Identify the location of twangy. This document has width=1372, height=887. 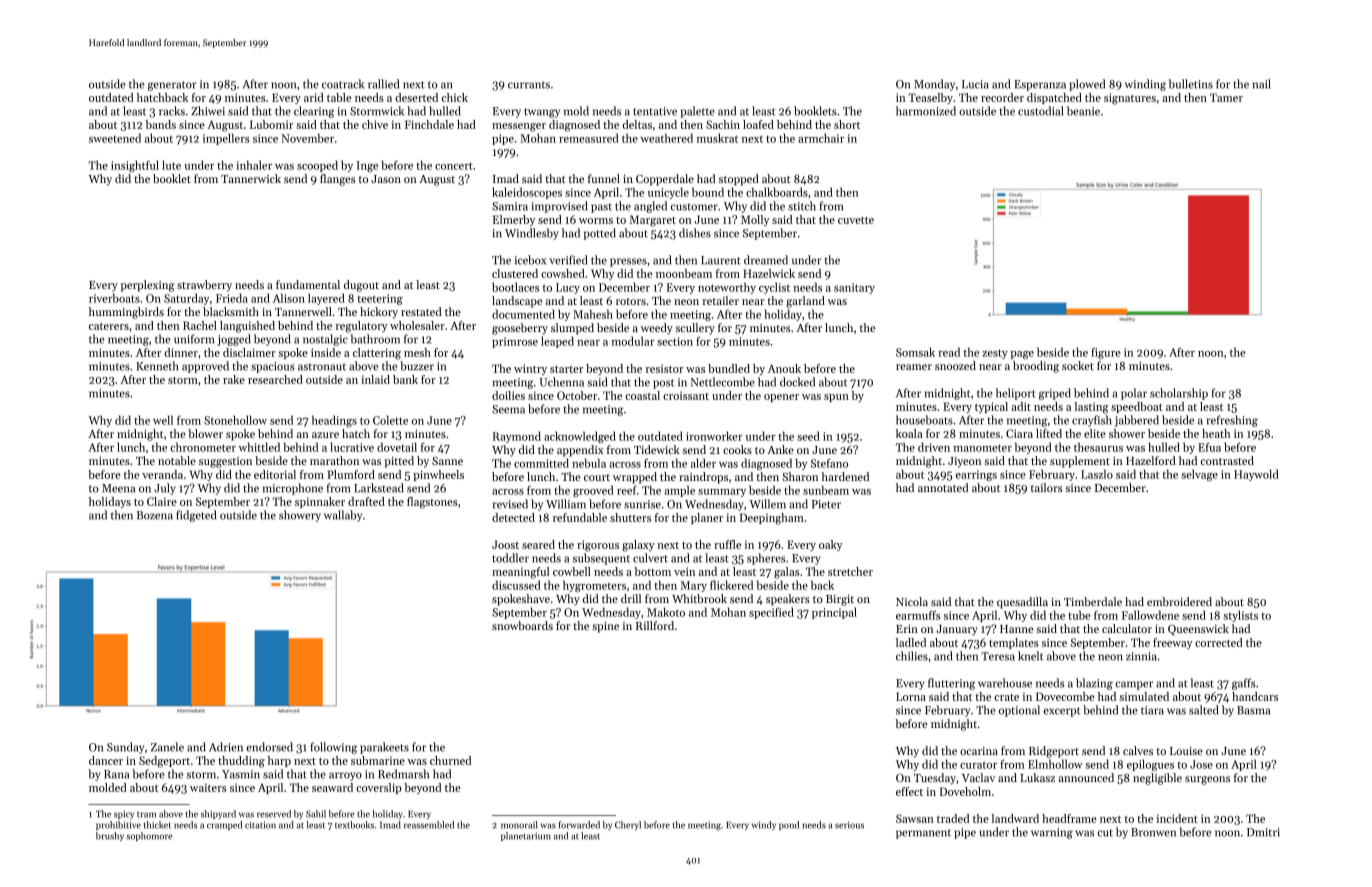
(542, 113).
